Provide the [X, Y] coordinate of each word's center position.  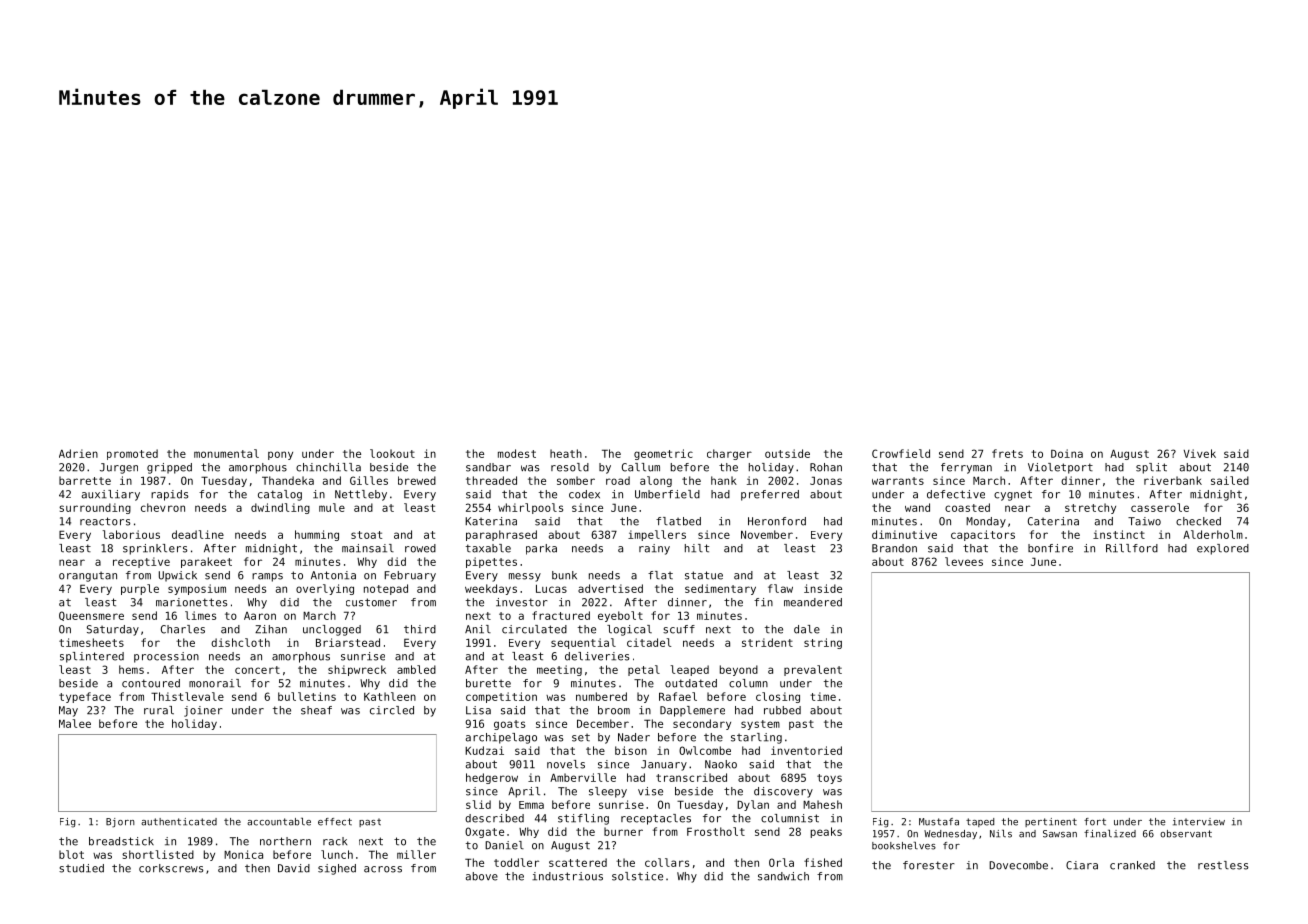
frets [1007, 453]
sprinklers [155, 549]
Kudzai [484, 750]
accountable [279, 822]
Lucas [551, 589]
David [294, 868]
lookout [392, 453]
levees [964, 561]
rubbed [782, 710]
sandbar [488, 467]
